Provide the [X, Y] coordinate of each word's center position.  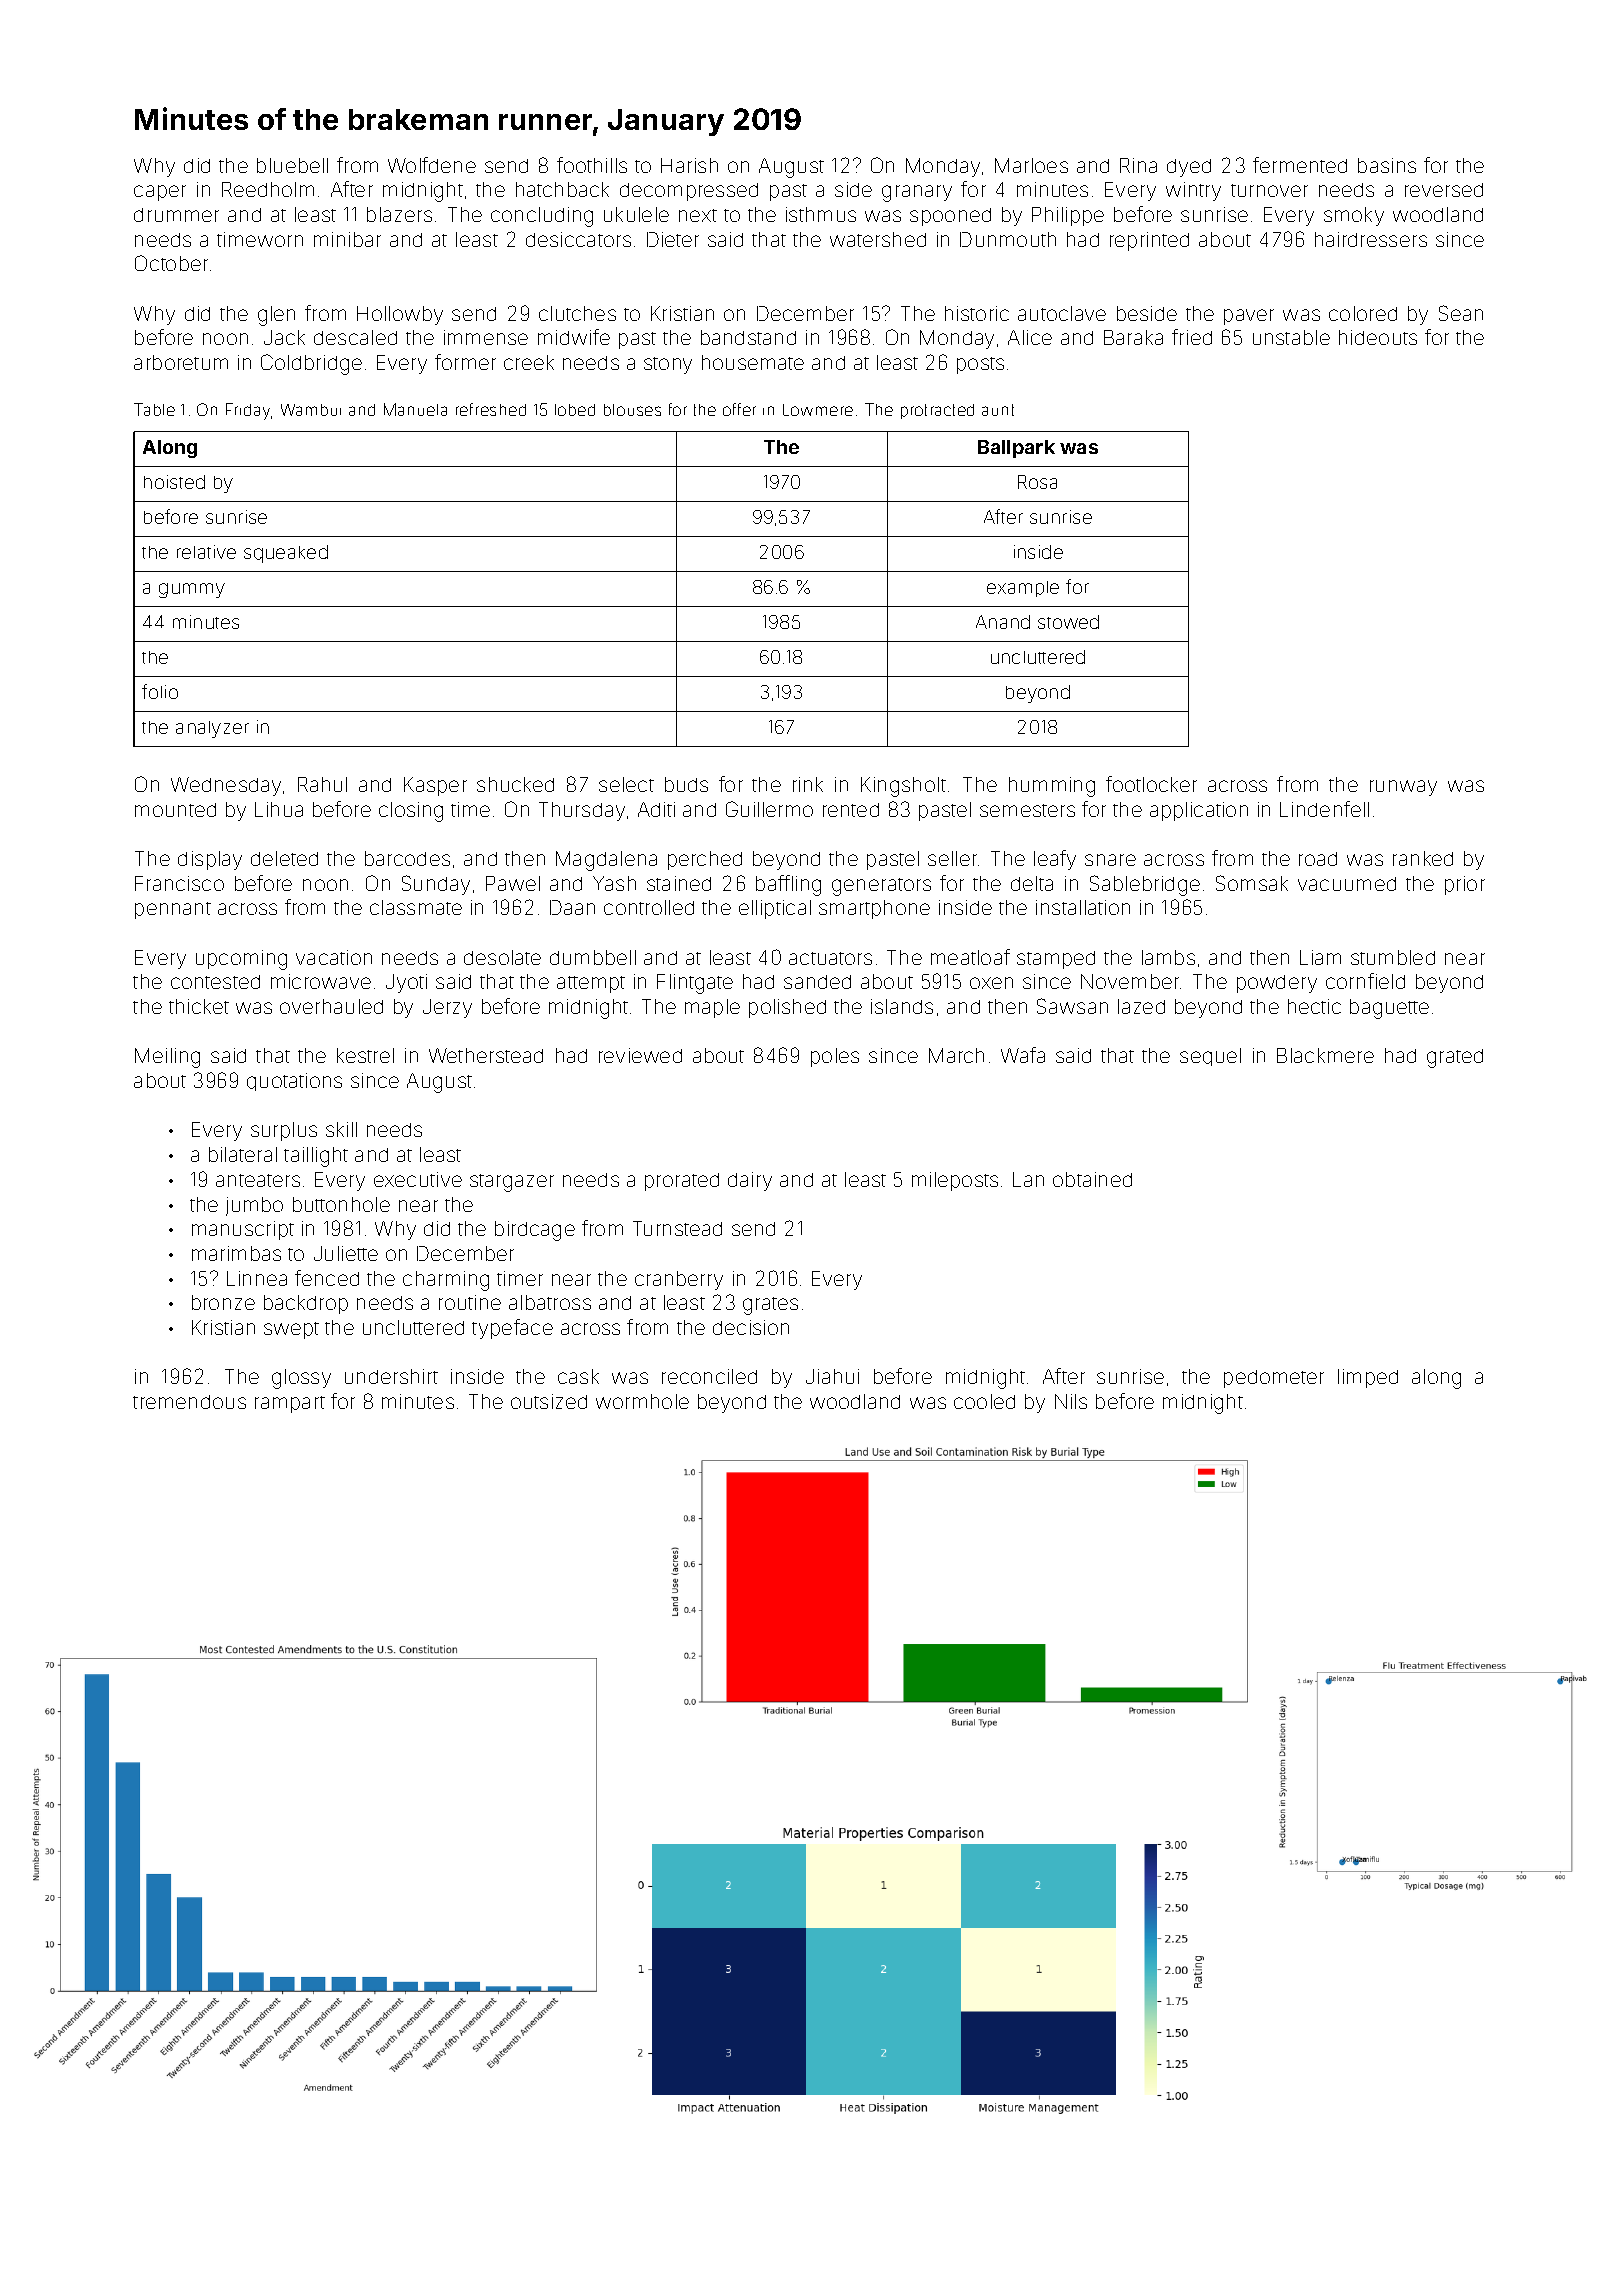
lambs [1168, 957]
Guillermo [769, 809]
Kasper [435, 786]
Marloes [1031, 165]
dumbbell [593, 957]
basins [1387, 165]
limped [1368, 1378]
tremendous [189, 1402]
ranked [1423, 858]
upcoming [241, 960]
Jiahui [832, 1376]
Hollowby [400, 315]
